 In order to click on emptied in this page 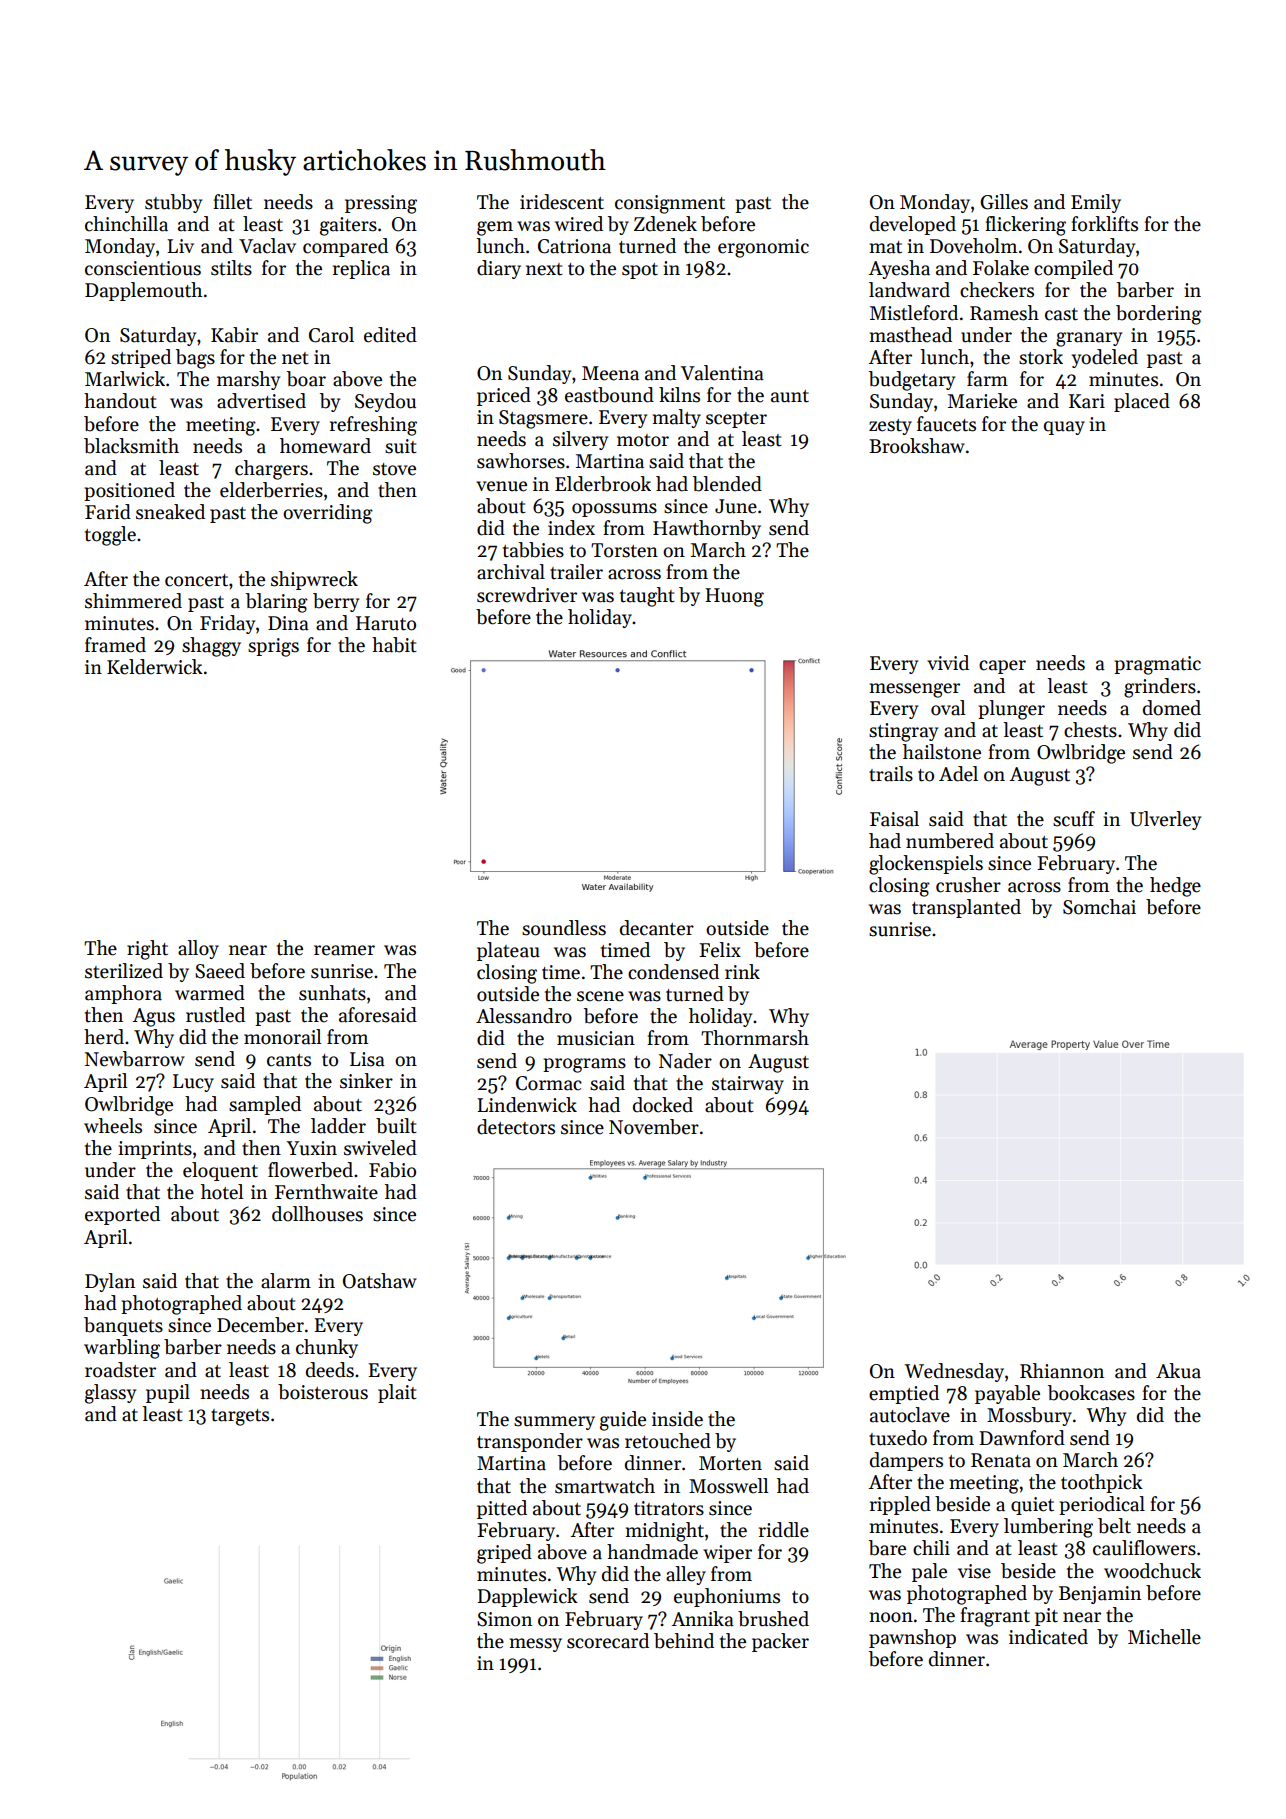, I will do `click(904, 1394)`.
